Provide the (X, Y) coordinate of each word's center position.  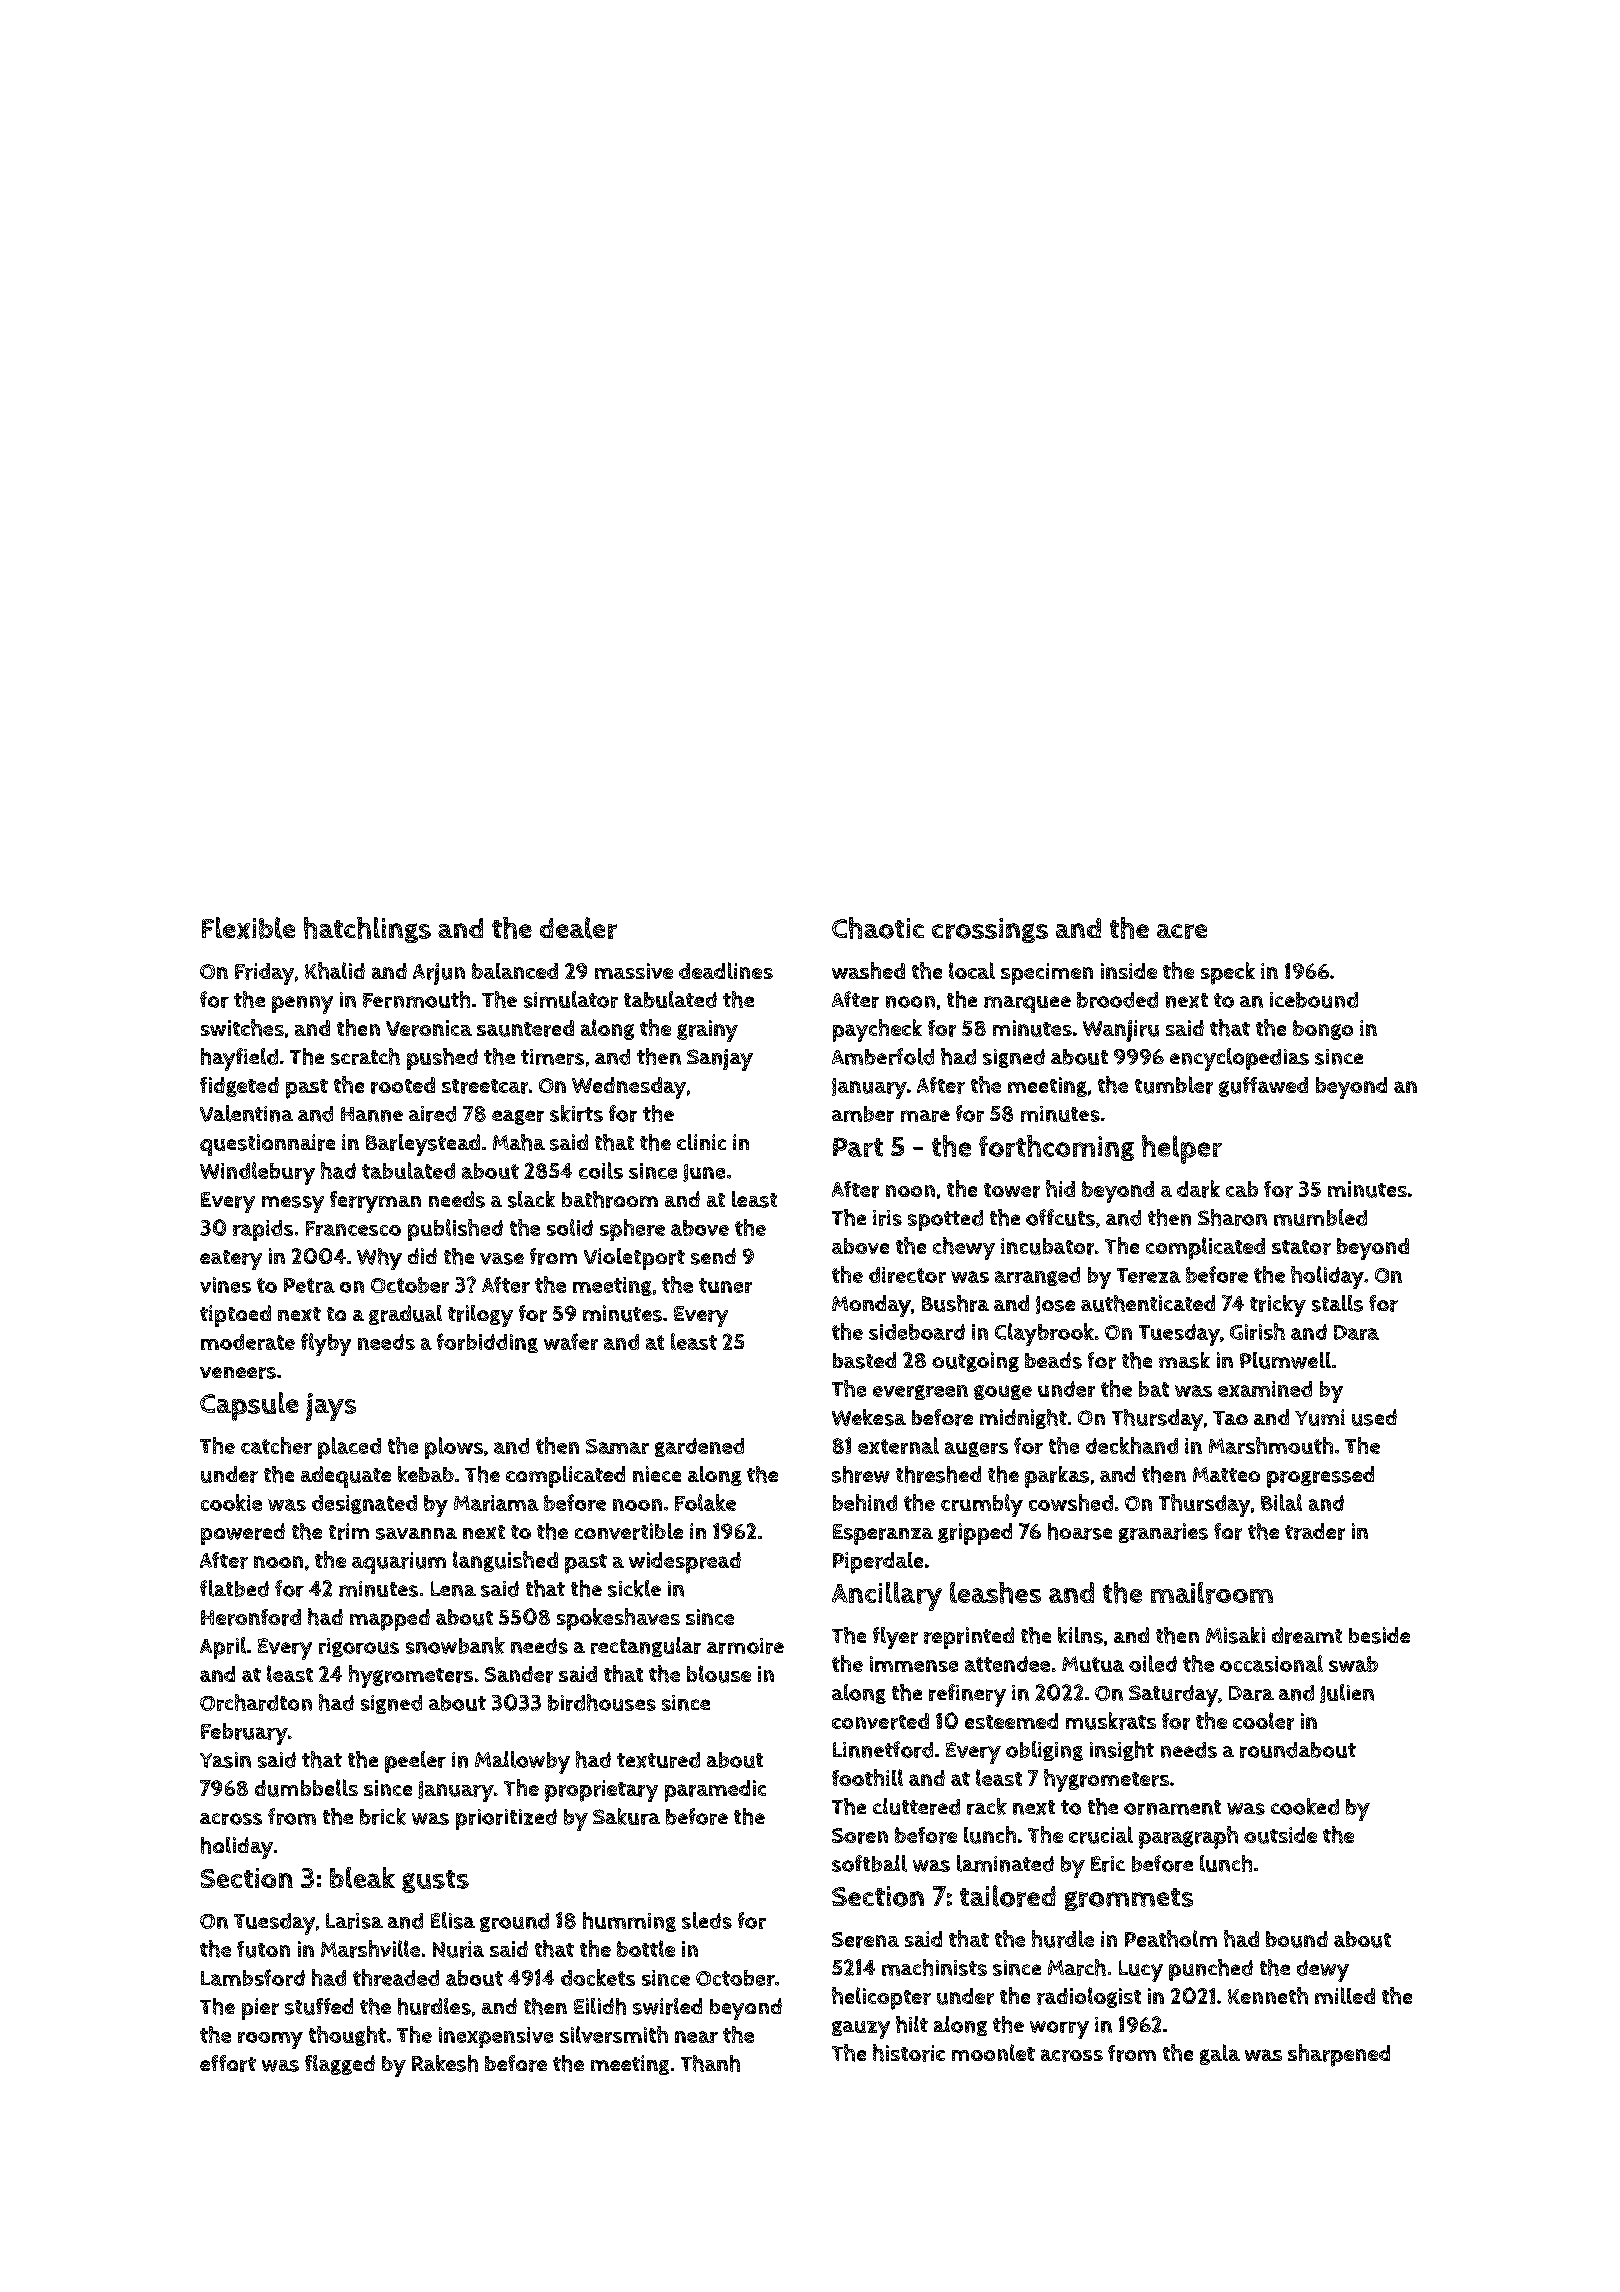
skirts (576, 1113)
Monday (871, 1306)
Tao (1230, 1418)
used (1374, 1417)
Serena (865, 1940)
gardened (699, 1447)
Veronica (429, 1028)
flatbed (234, 1588)
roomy (270, 2040)
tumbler (1174, 1085)
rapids (263, 1230)
